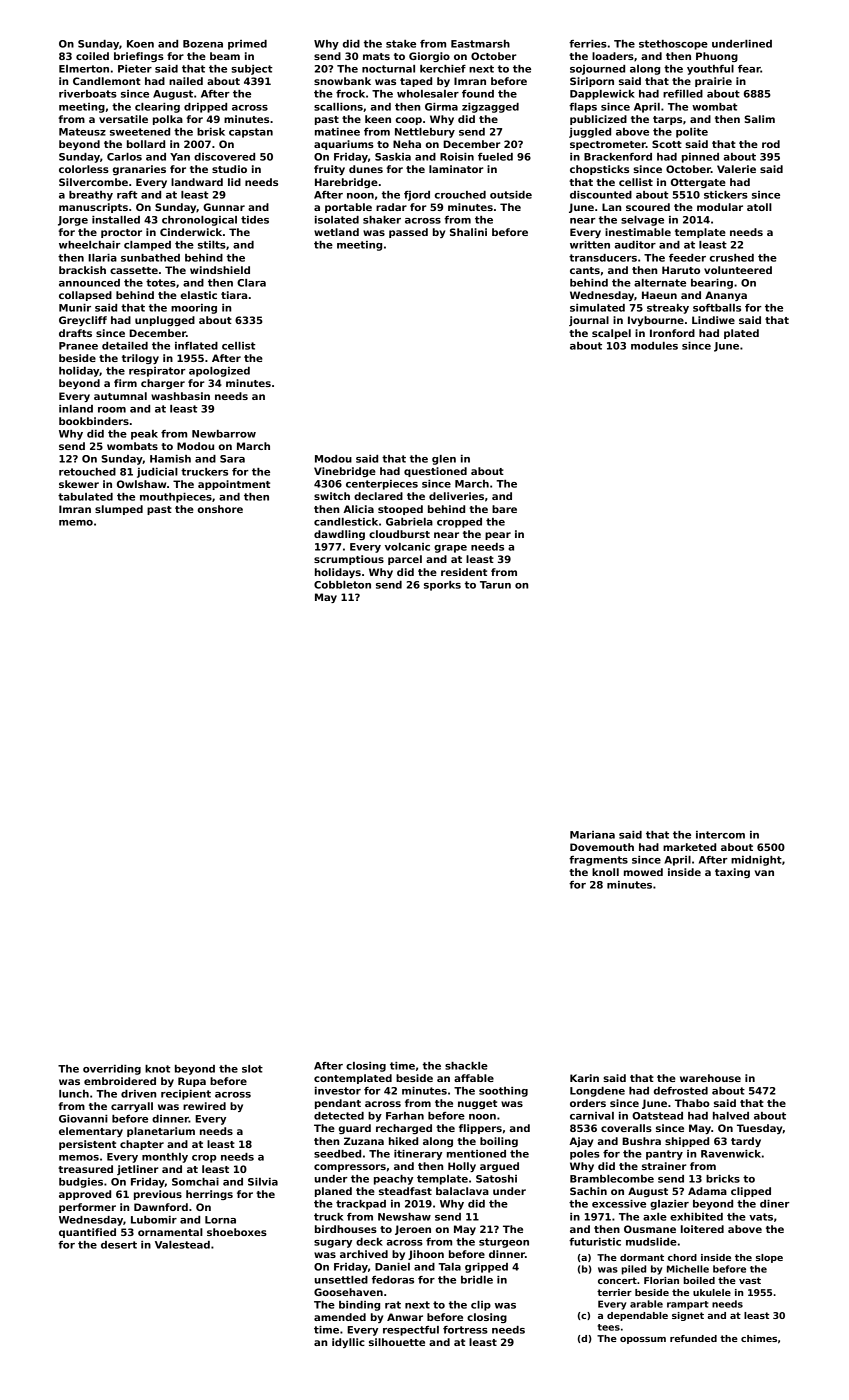 The width and height of the image is (849, 1400). I want to click on stake, so click(401, 44).
